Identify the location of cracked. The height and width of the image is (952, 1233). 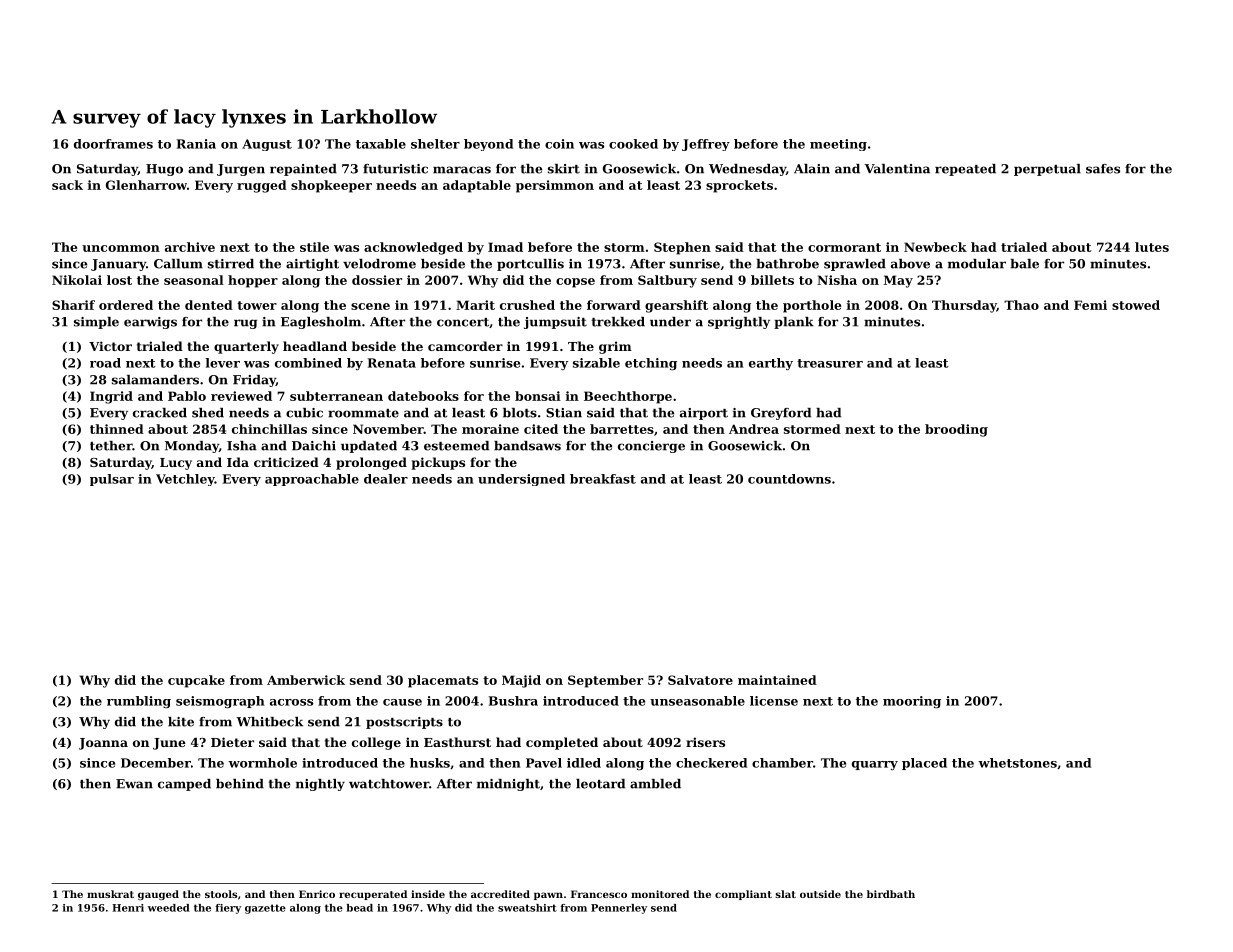
(160, 413).
